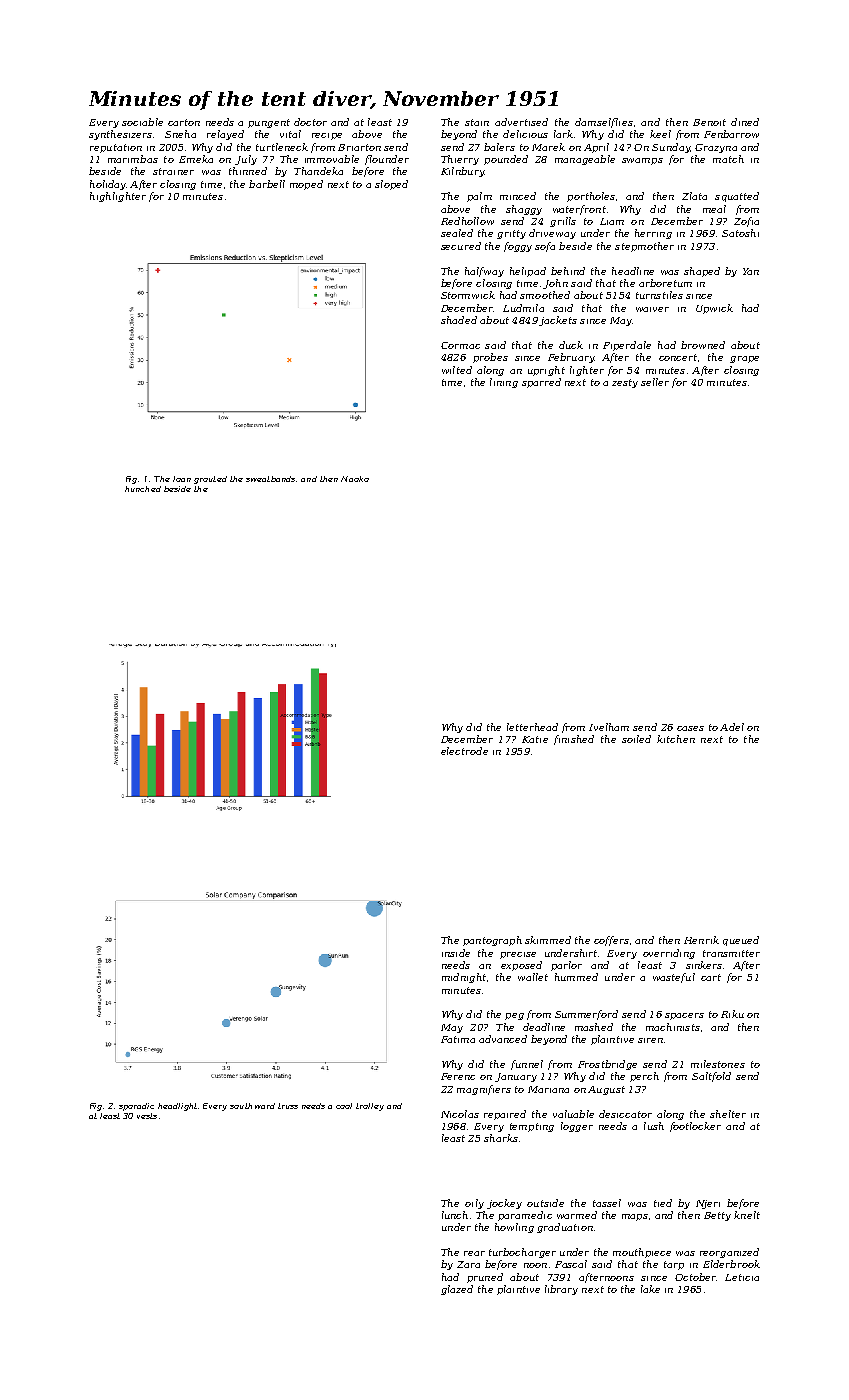 The height and width of the image is (1400, 849). I want to click on headlight, so click(177, 1107).
